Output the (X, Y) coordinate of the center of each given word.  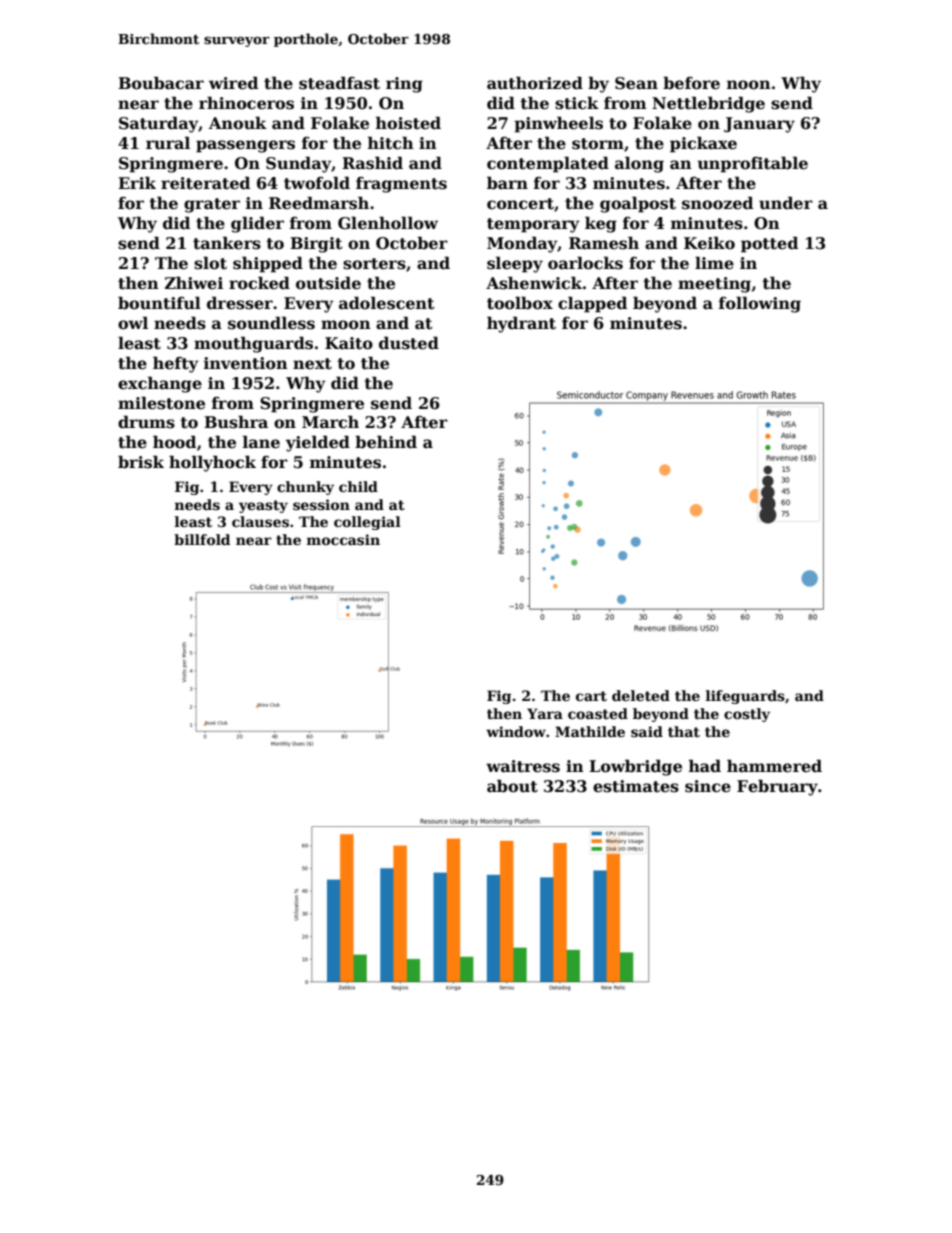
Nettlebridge (708, 104)
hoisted (408, 123)
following (760, 304)
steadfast (339, 83)
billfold (202, 539)
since (708, 786)
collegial (367, 523)
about (512, 786)
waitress (523, 766)
